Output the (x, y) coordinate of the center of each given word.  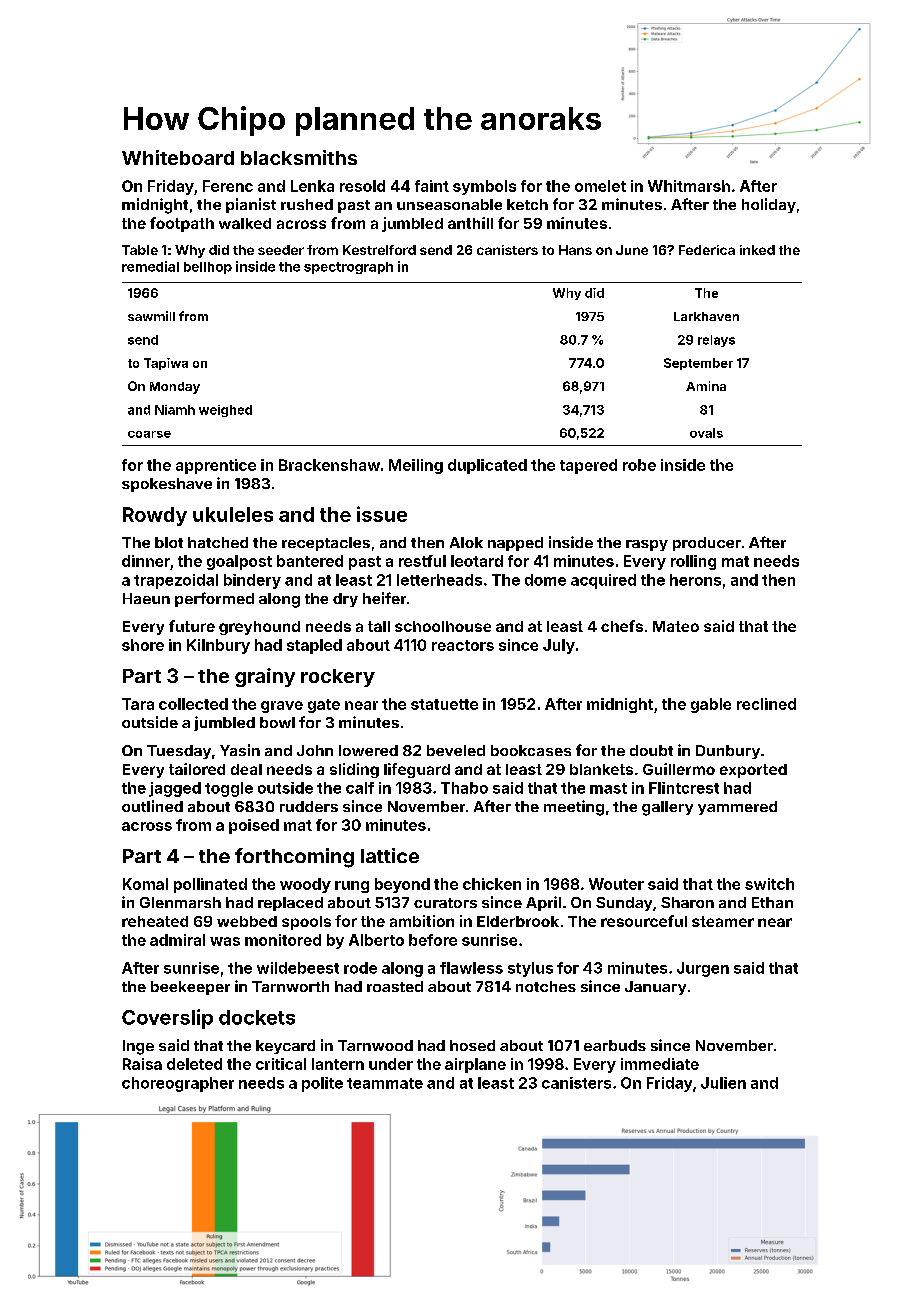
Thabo (464, 788)
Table (140, 250)
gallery (667, 808)
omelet (600, 186)
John (315, 750)
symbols (484, 187)
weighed (225, 411)
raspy (647, 545)
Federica (707, 250)
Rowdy (155, 516)
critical (281, 1064)
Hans (575, 250)
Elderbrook (518, 921)
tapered (588, 466)
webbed (247, 921)
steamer (723, 921)
